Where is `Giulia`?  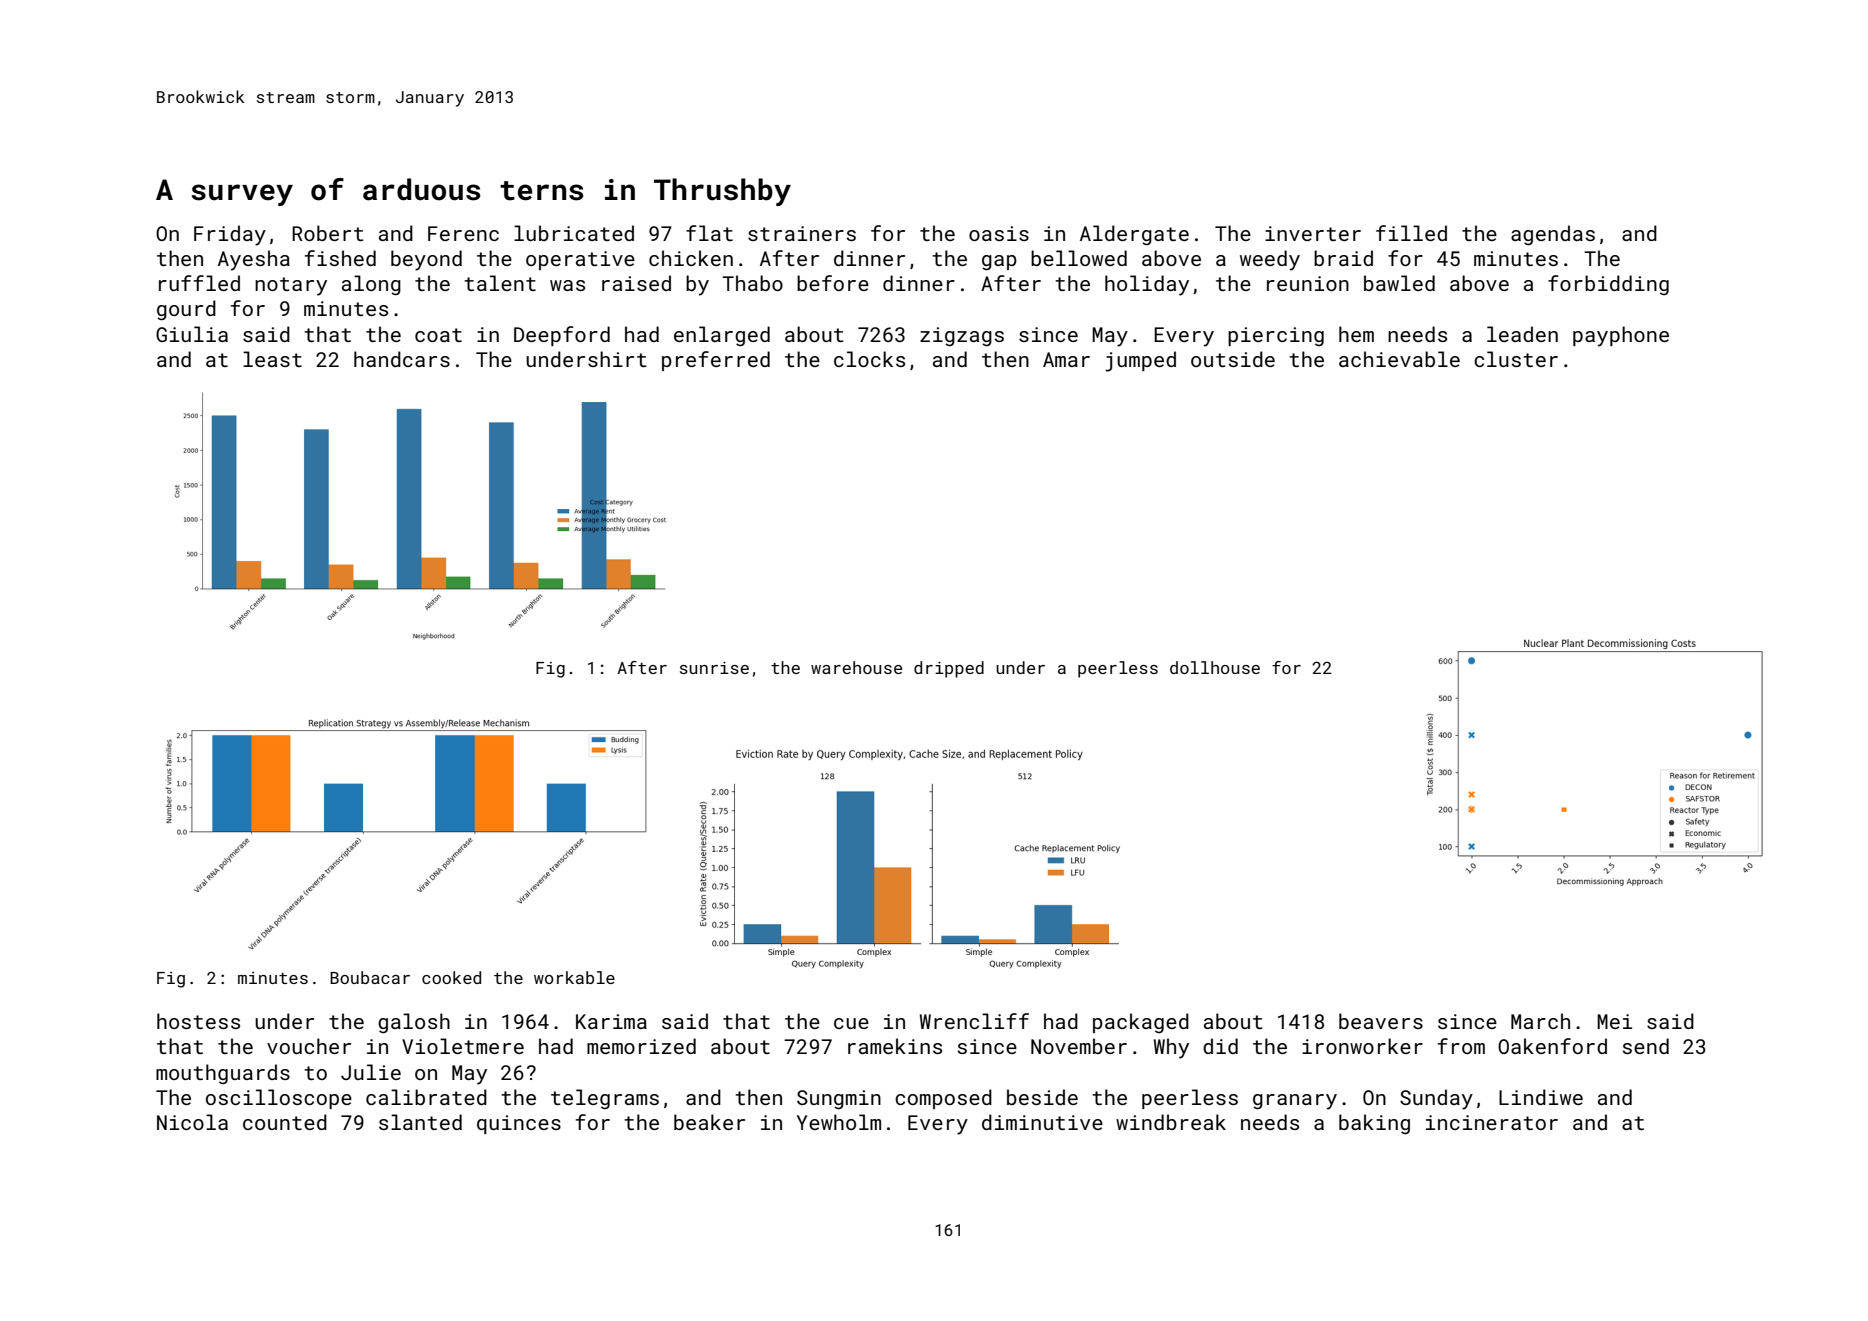
Giulia is located at coordinates (192, 334).
